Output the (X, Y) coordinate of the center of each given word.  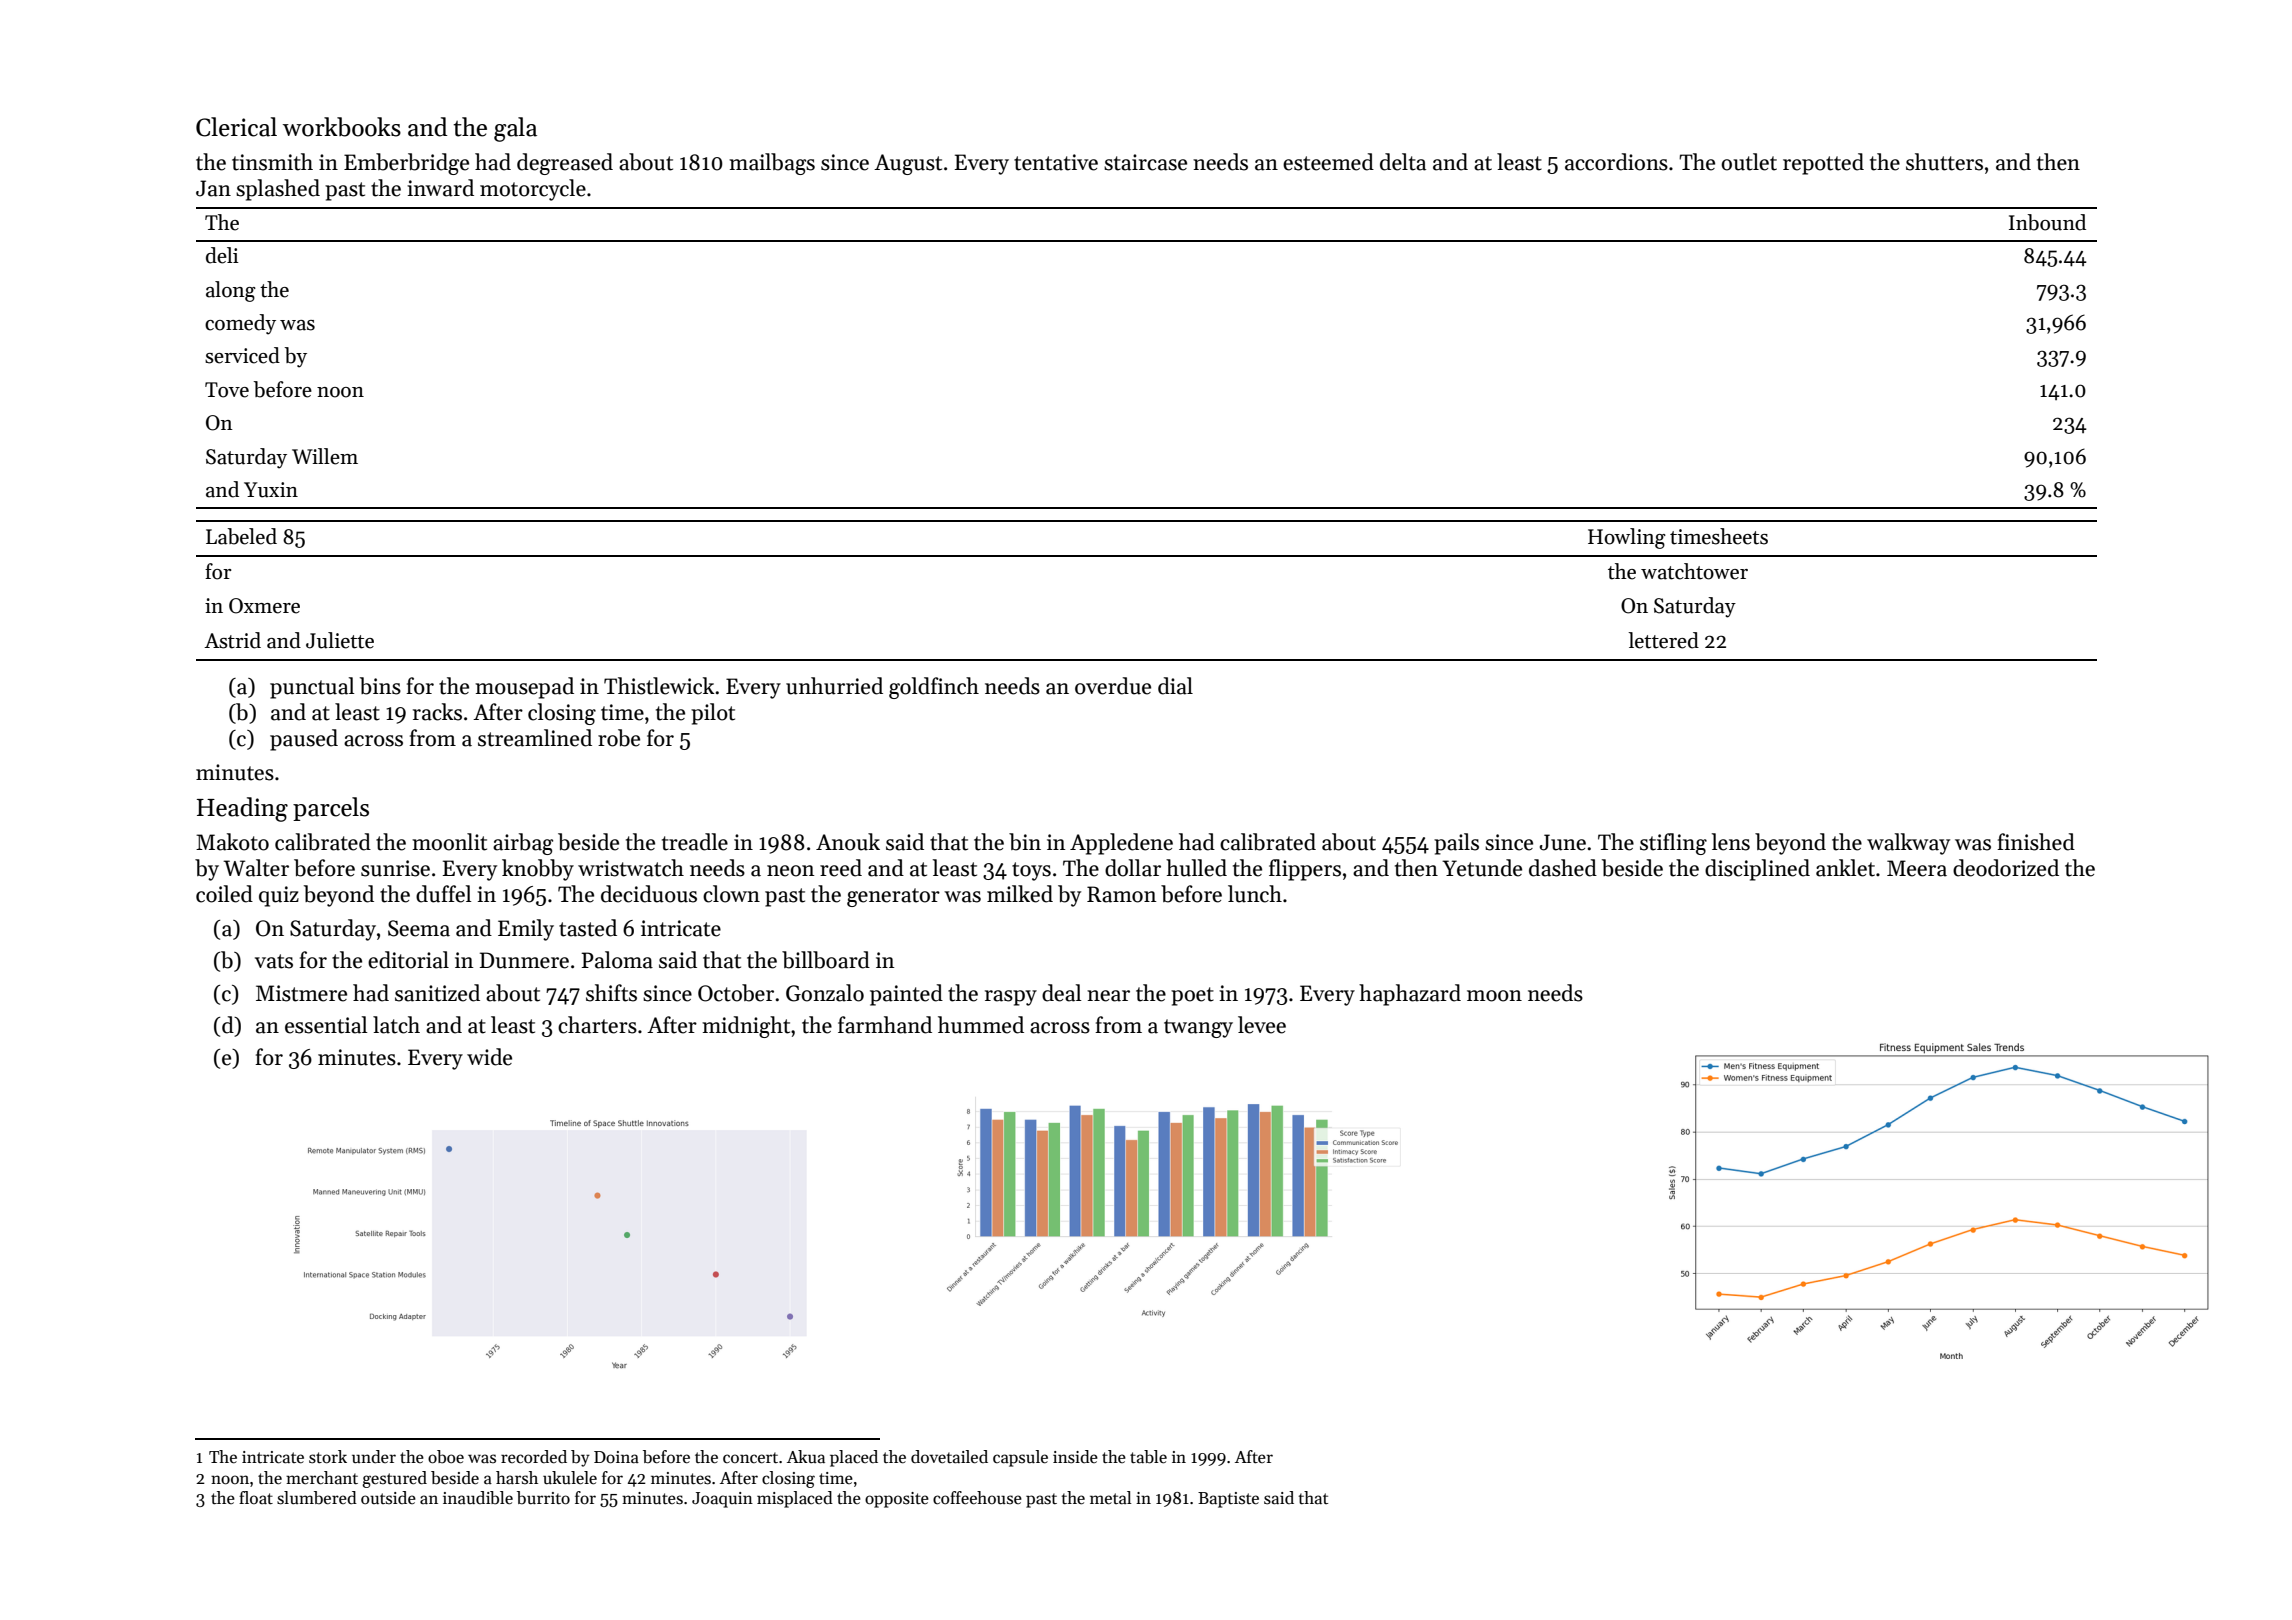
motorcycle (533, 190)
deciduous (649, 894)
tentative (1056, 162)
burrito (543, 1498)
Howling (1627, 538)
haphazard (1410, 995)
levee (1262, 1025)
